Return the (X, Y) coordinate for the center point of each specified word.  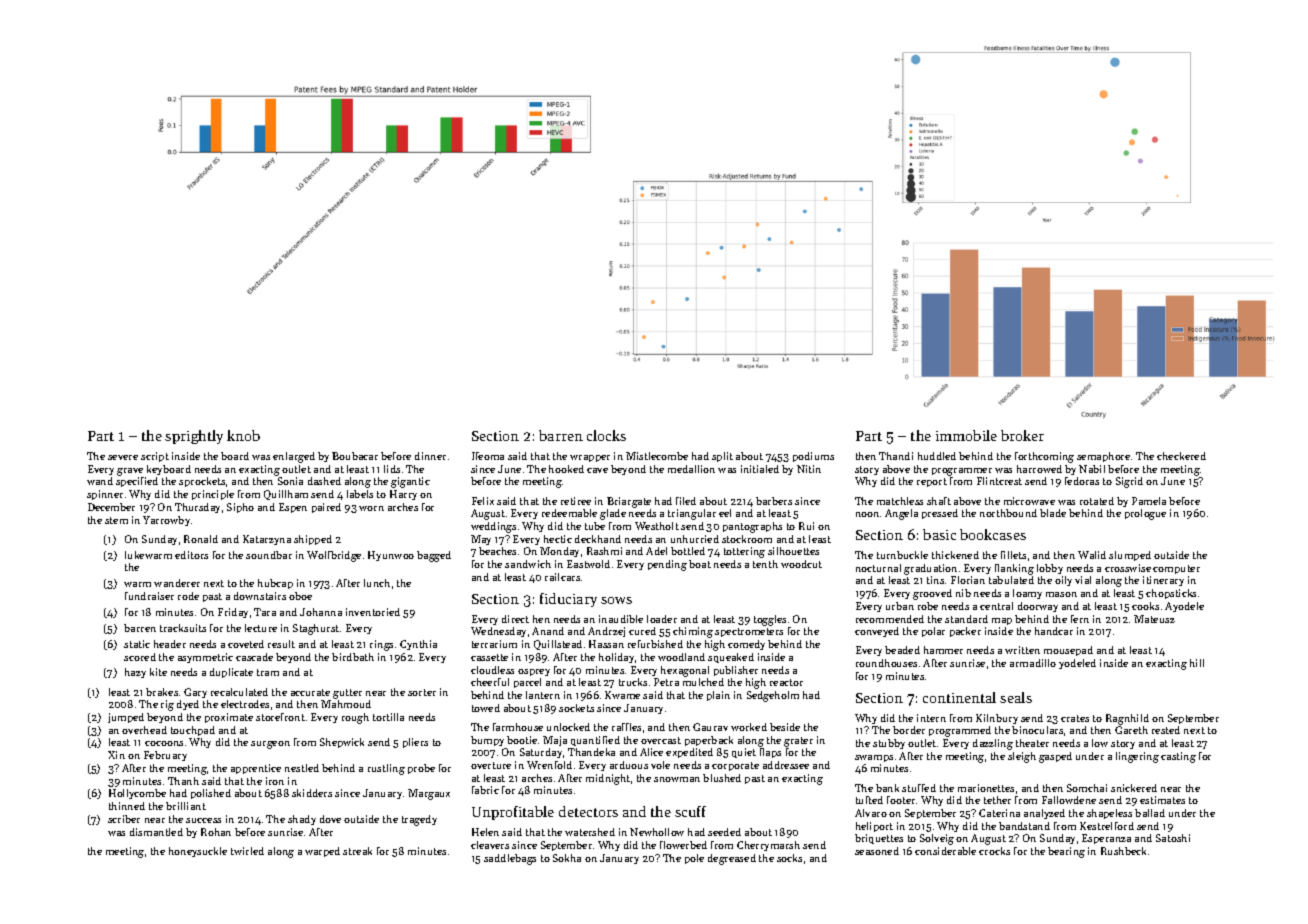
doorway (1038, 607)
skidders (312, 793)
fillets (1013, 555)
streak (357, 851)
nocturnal (878, 568)
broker (1022, 435)
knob (243, 435)
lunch (377, 583)
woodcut (801, 564)
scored (140, 657)
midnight (608, 779)
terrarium (494, 644)
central (996, 606)
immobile (966, 435)
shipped (313, 540)
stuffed (919, 788)
